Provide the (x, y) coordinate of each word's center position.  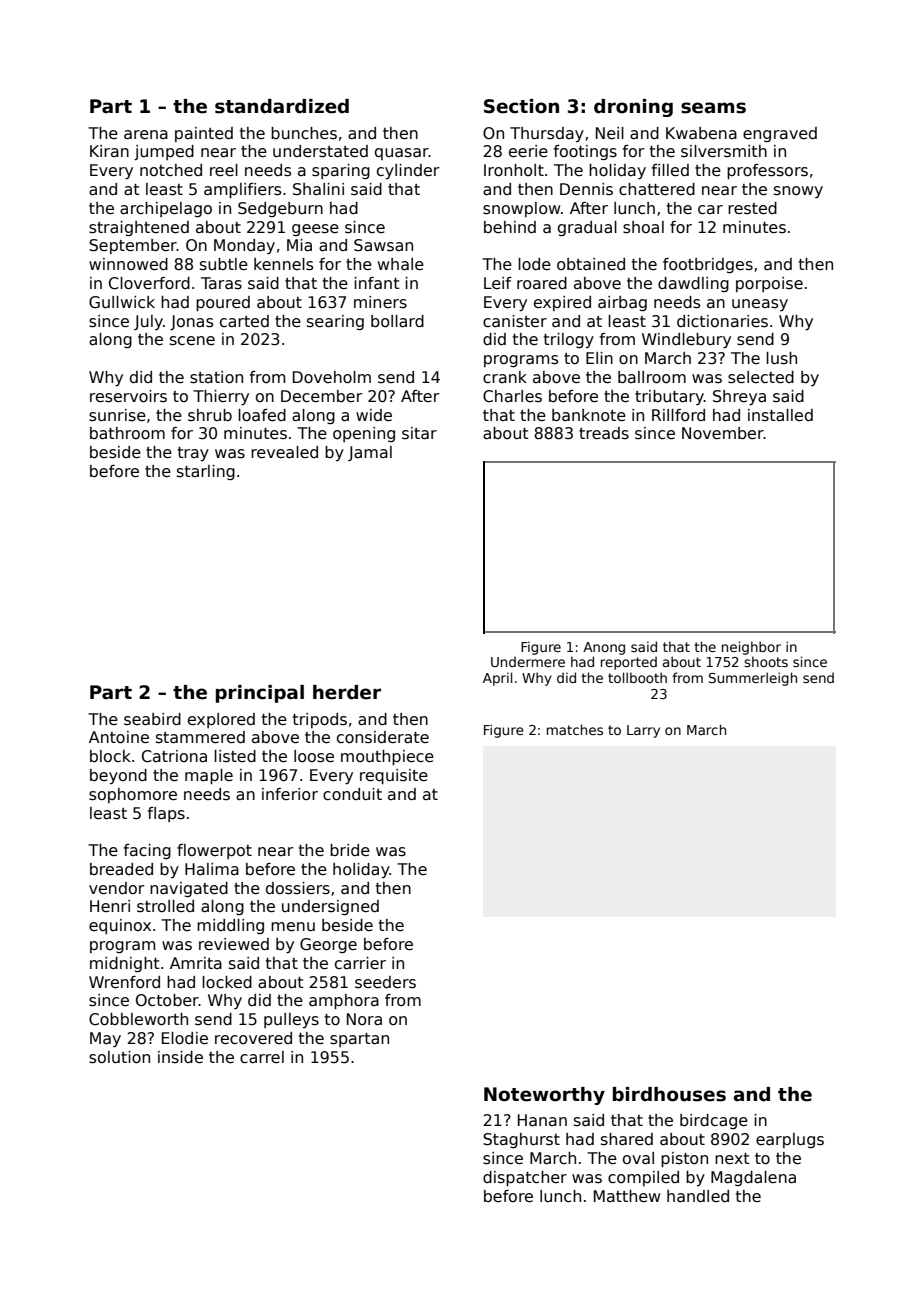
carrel (262, 1057)
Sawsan (383, 245)
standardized (282, 106)
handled (698, 1196)
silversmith (724, 151)
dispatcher (525, 1178)
